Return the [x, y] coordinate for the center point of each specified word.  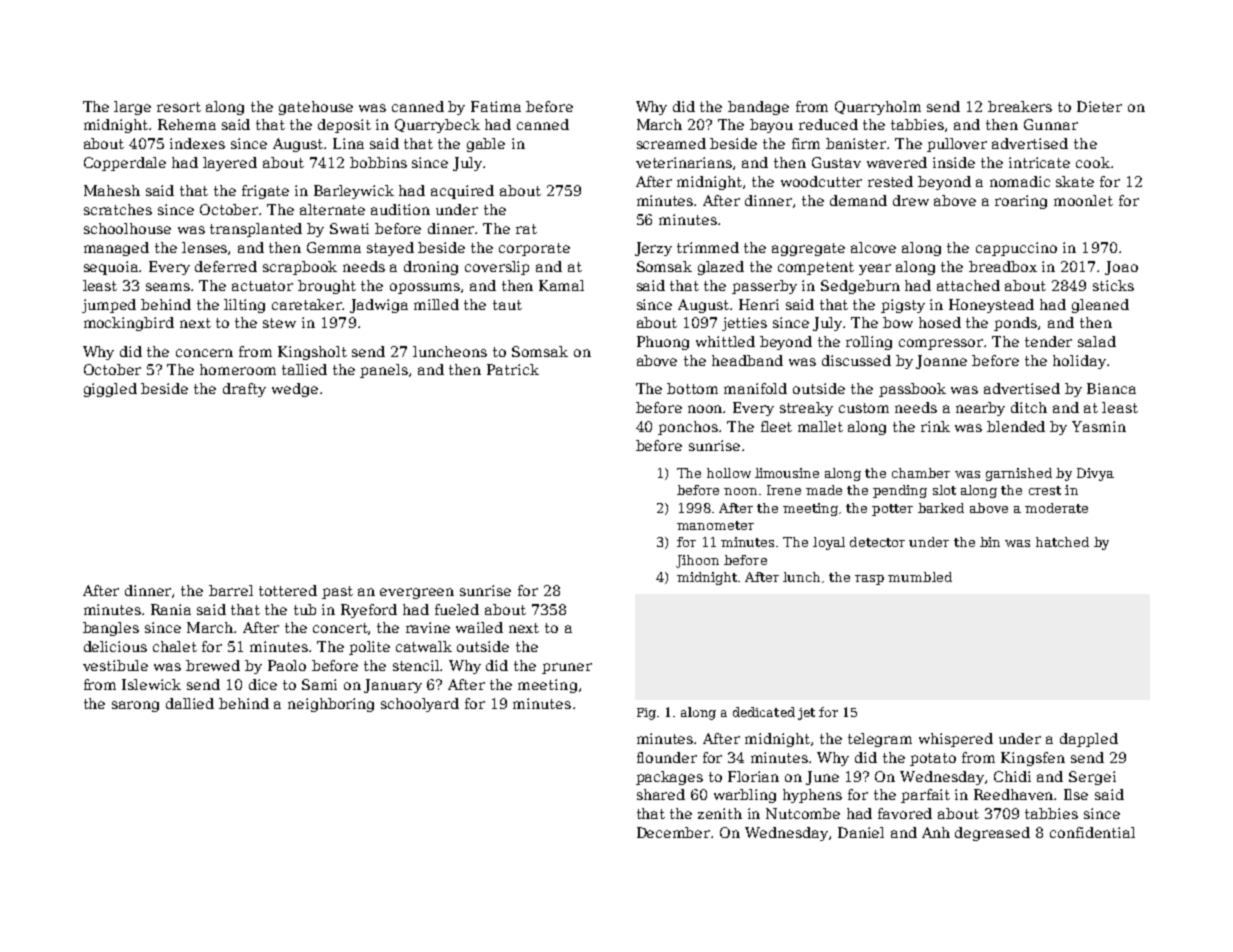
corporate [534, 249]
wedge [295, 390]
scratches [118, 209]
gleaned [1100, 306]
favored [905, 813]
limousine [787, 473]
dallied [190, 703]
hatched [1062, 542]
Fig [646, 714]
